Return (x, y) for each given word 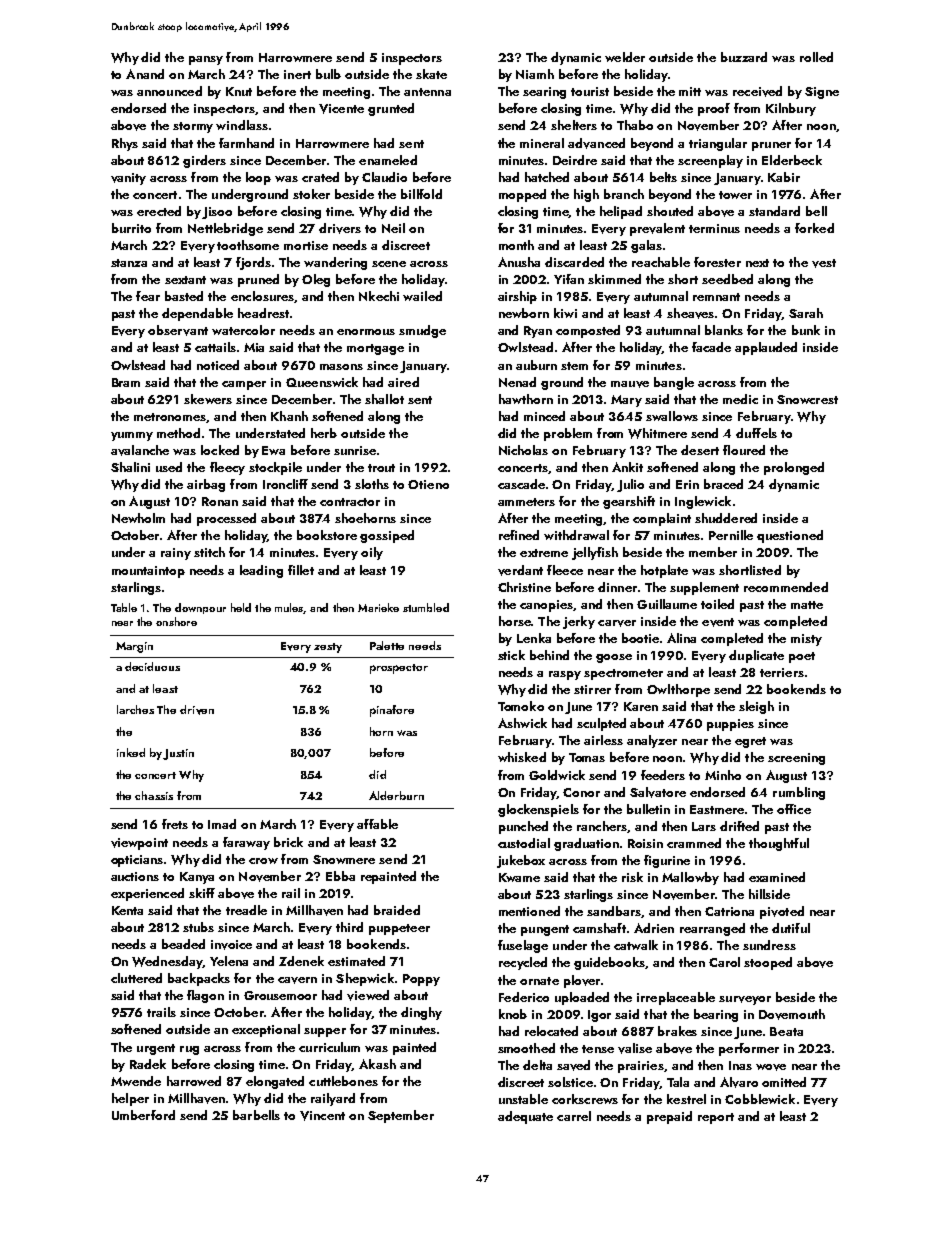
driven (197, 710)
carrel (574, 1116)
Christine (524, 587)
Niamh (535, 74)
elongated (275, 1082)
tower (735, 195)
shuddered (726, 518)
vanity (128, 179)
